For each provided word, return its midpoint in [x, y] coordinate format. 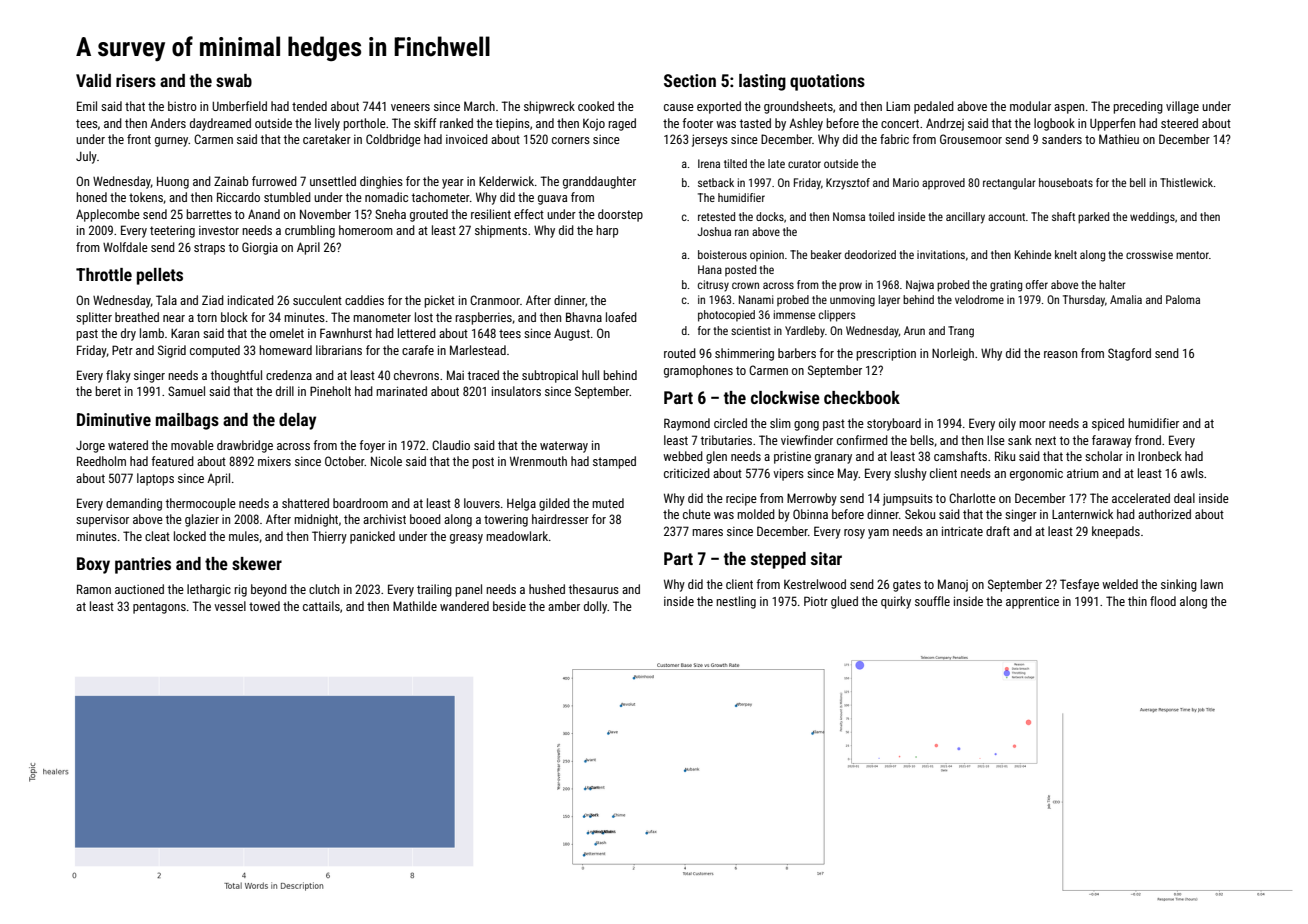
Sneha [390, 214]
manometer [382, 317]
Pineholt [330, 391]
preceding [1138, 107]
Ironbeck [1160, 456]
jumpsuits [908, 499]
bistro [182, 106]
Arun [914, 330]
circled [730, 423]
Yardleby [805, 332]
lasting [762, 82]
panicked [372, 537]
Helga [521, 504]
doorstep [620, 215]
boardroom [360, 503]
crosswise [1149, 254]
